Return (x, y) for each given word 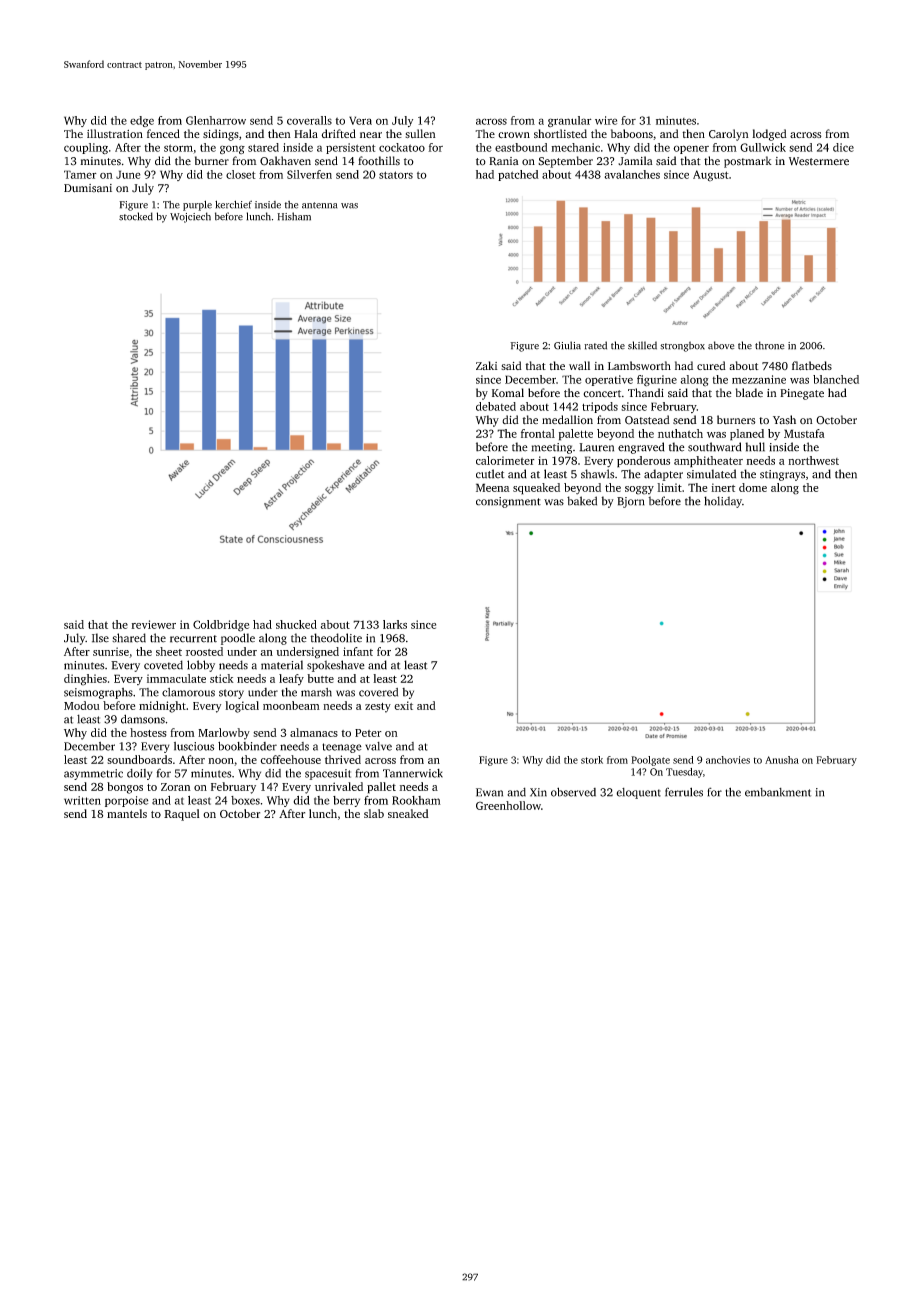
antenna (319, 205)
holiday (723, 502)
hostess (148, 732)
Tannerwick (413, 773)
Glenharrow (216, 120)
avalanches (632, 174)
